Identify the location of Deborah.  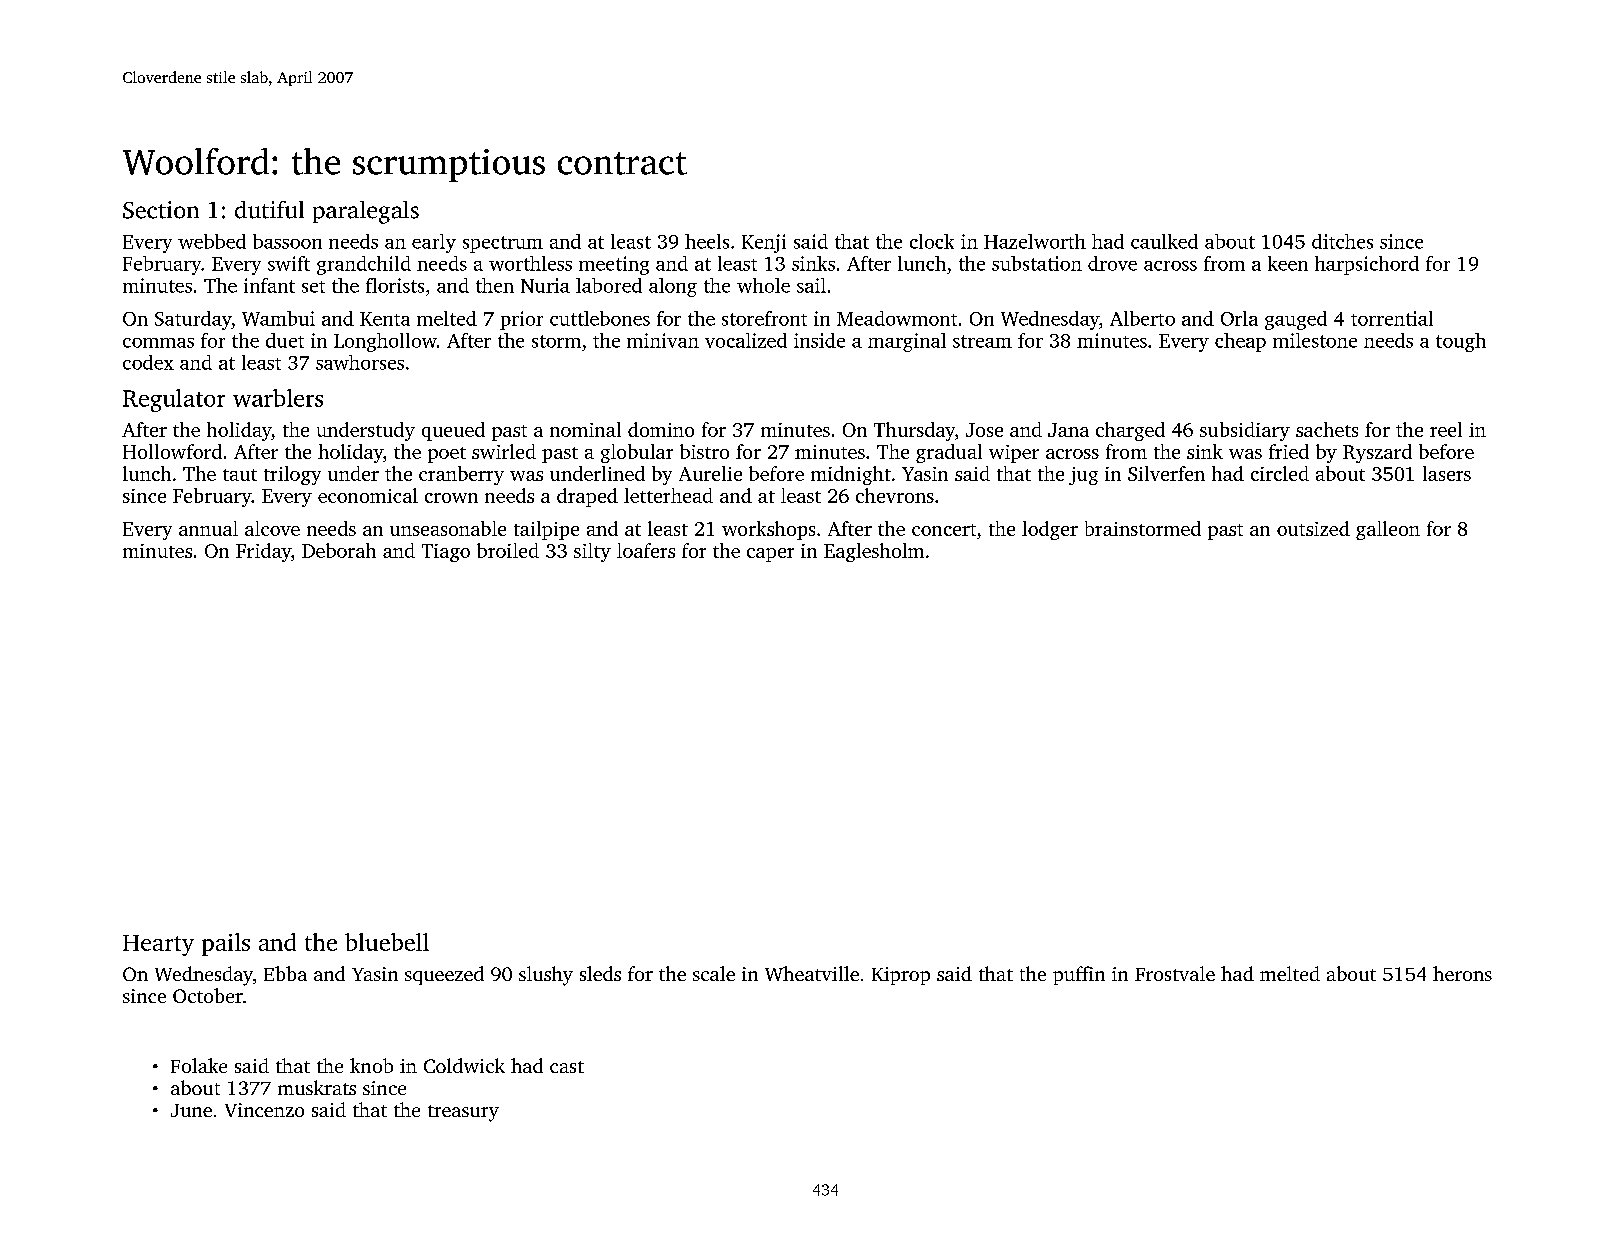
(339, 550).
